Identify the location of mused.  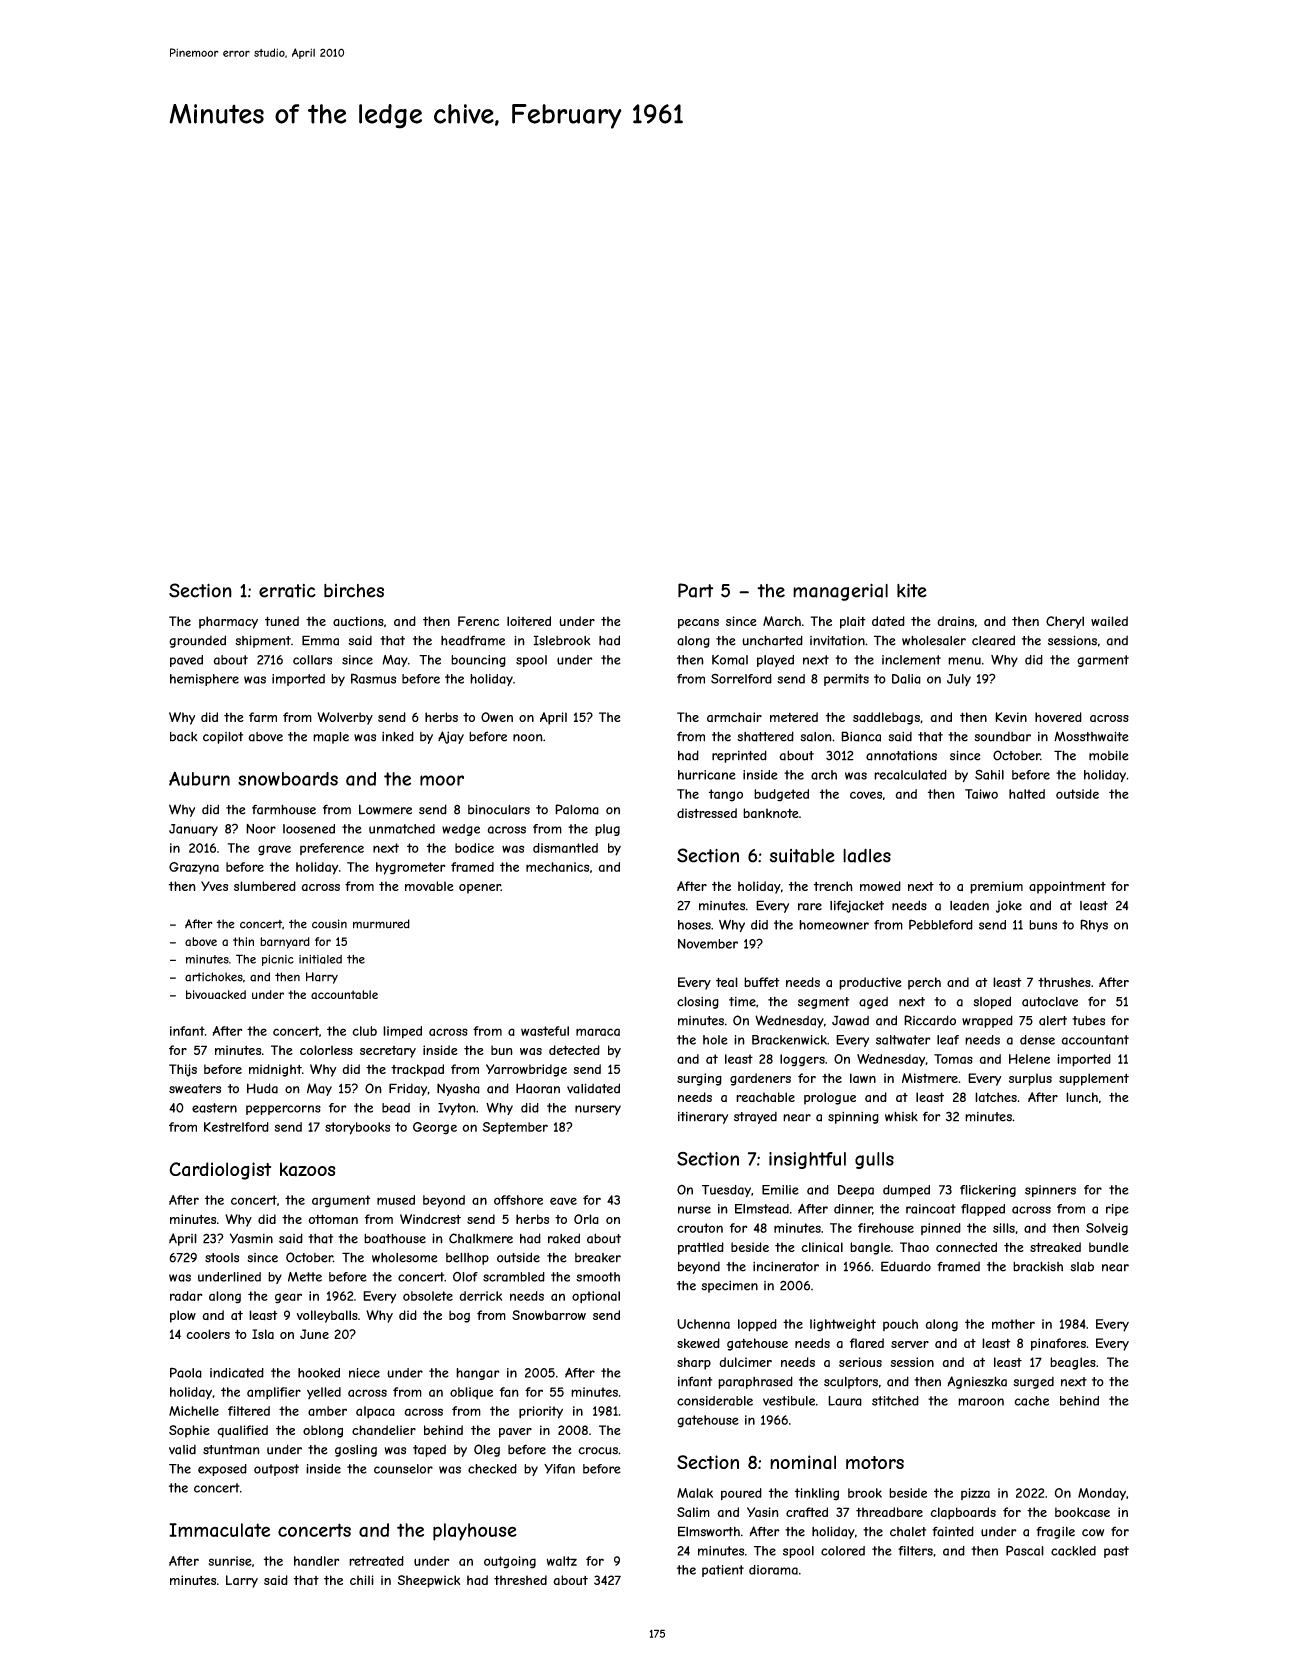
(396, 1200).
